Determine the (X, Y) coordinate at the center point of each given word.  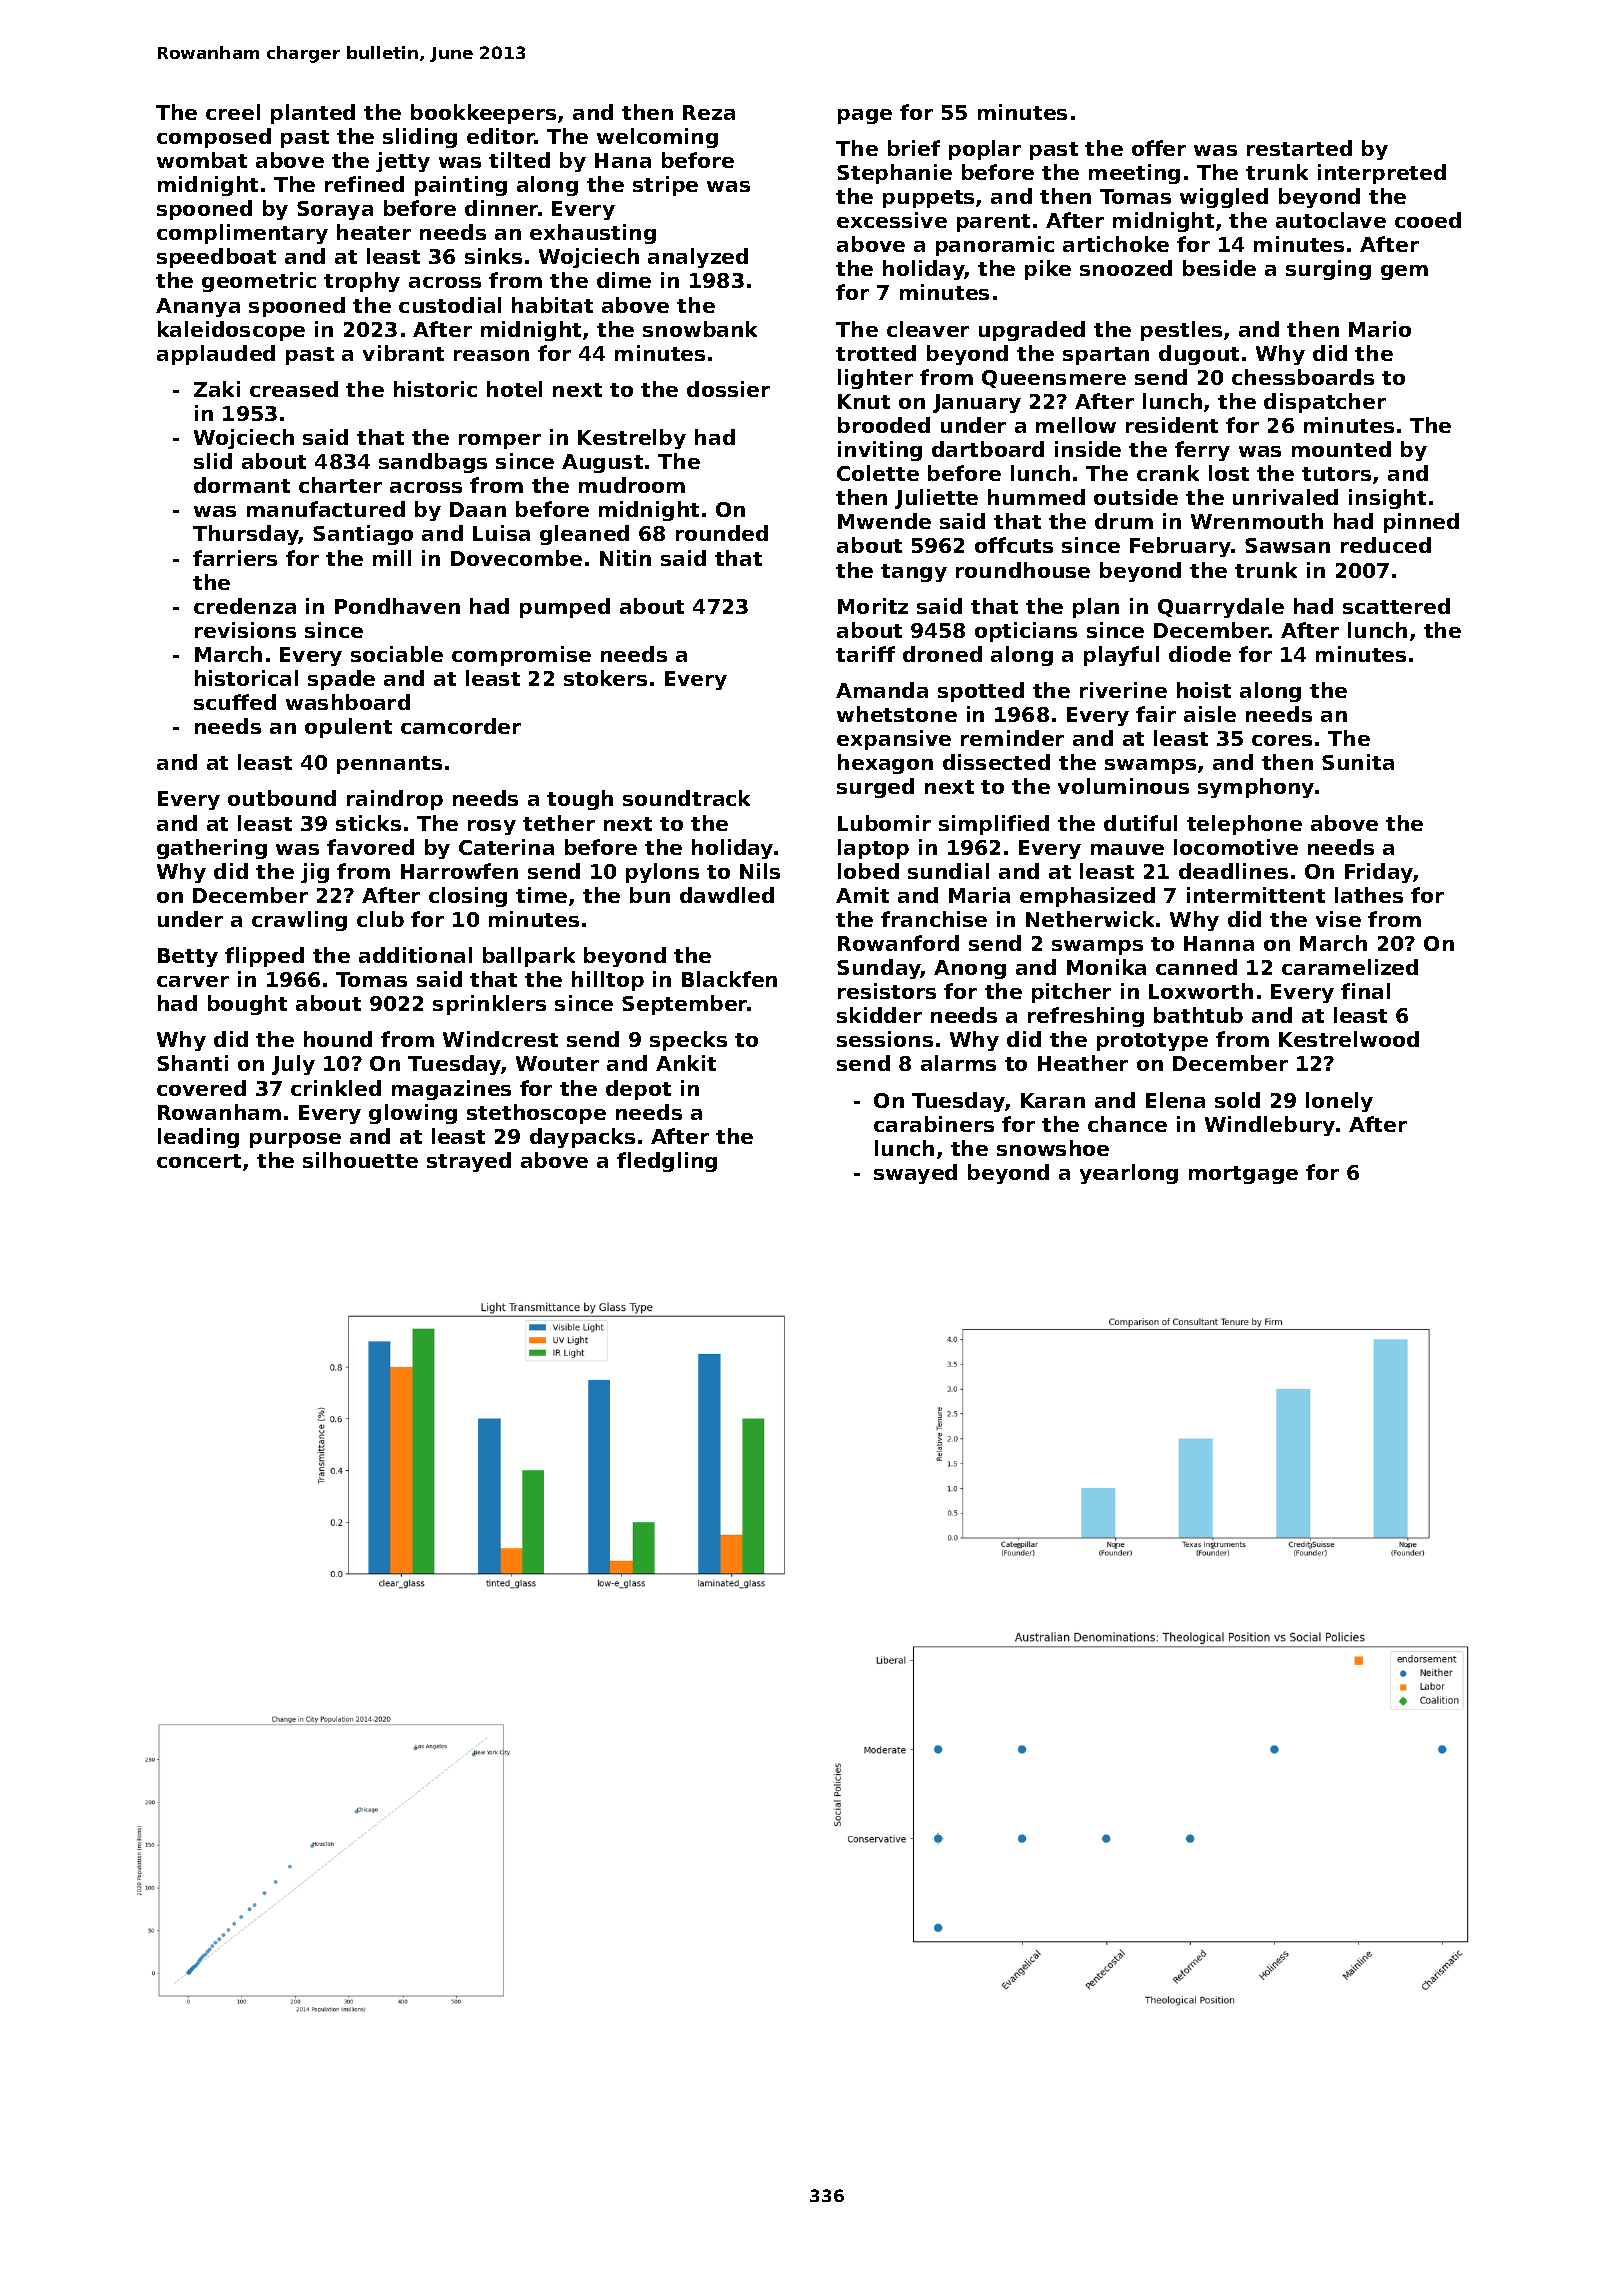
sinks (493, 256)
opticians (1026, 632)
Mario (1380, 329)
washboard (348, 702)
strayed (469, 1162)
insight (1387, 499)
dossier (728, 389)
